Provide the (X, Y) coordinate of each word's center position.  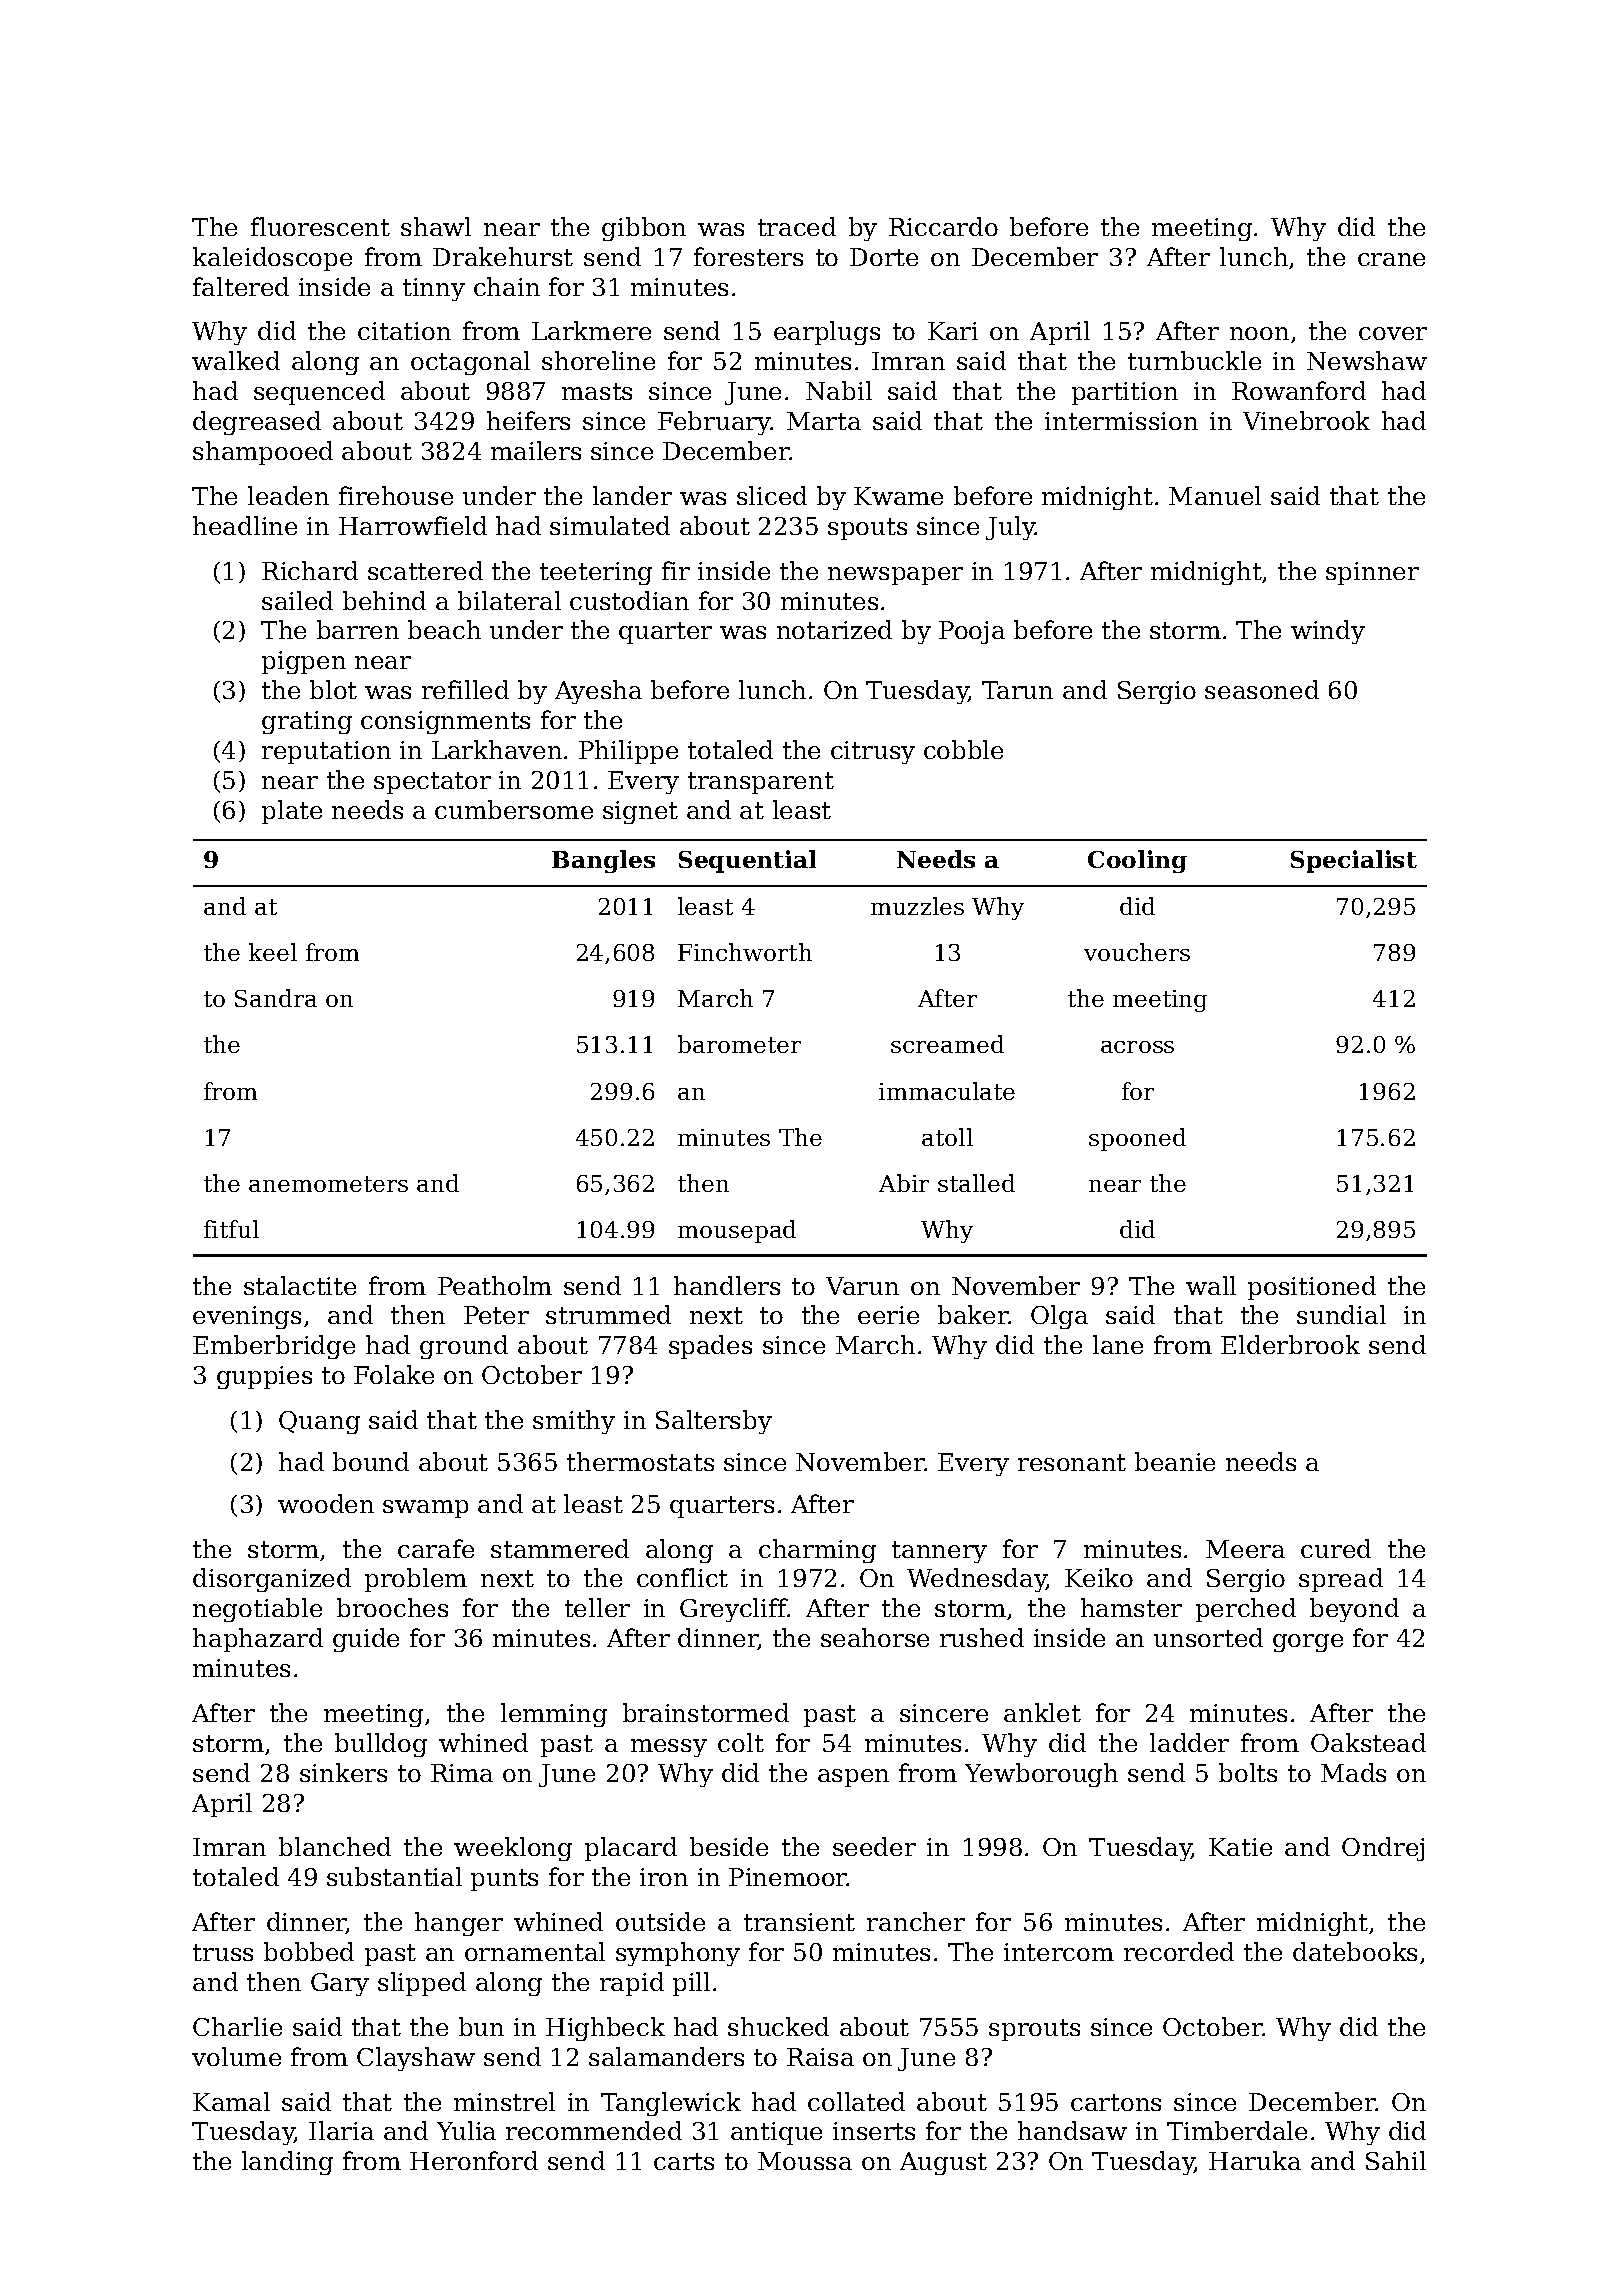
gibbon (644, 229)
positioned (1312, 1288)
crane (1391, 259)
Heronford (474, 2160)
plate (292, 812)
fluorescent (320, 226)
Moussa (805, 2161)
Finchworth (745, 952)
